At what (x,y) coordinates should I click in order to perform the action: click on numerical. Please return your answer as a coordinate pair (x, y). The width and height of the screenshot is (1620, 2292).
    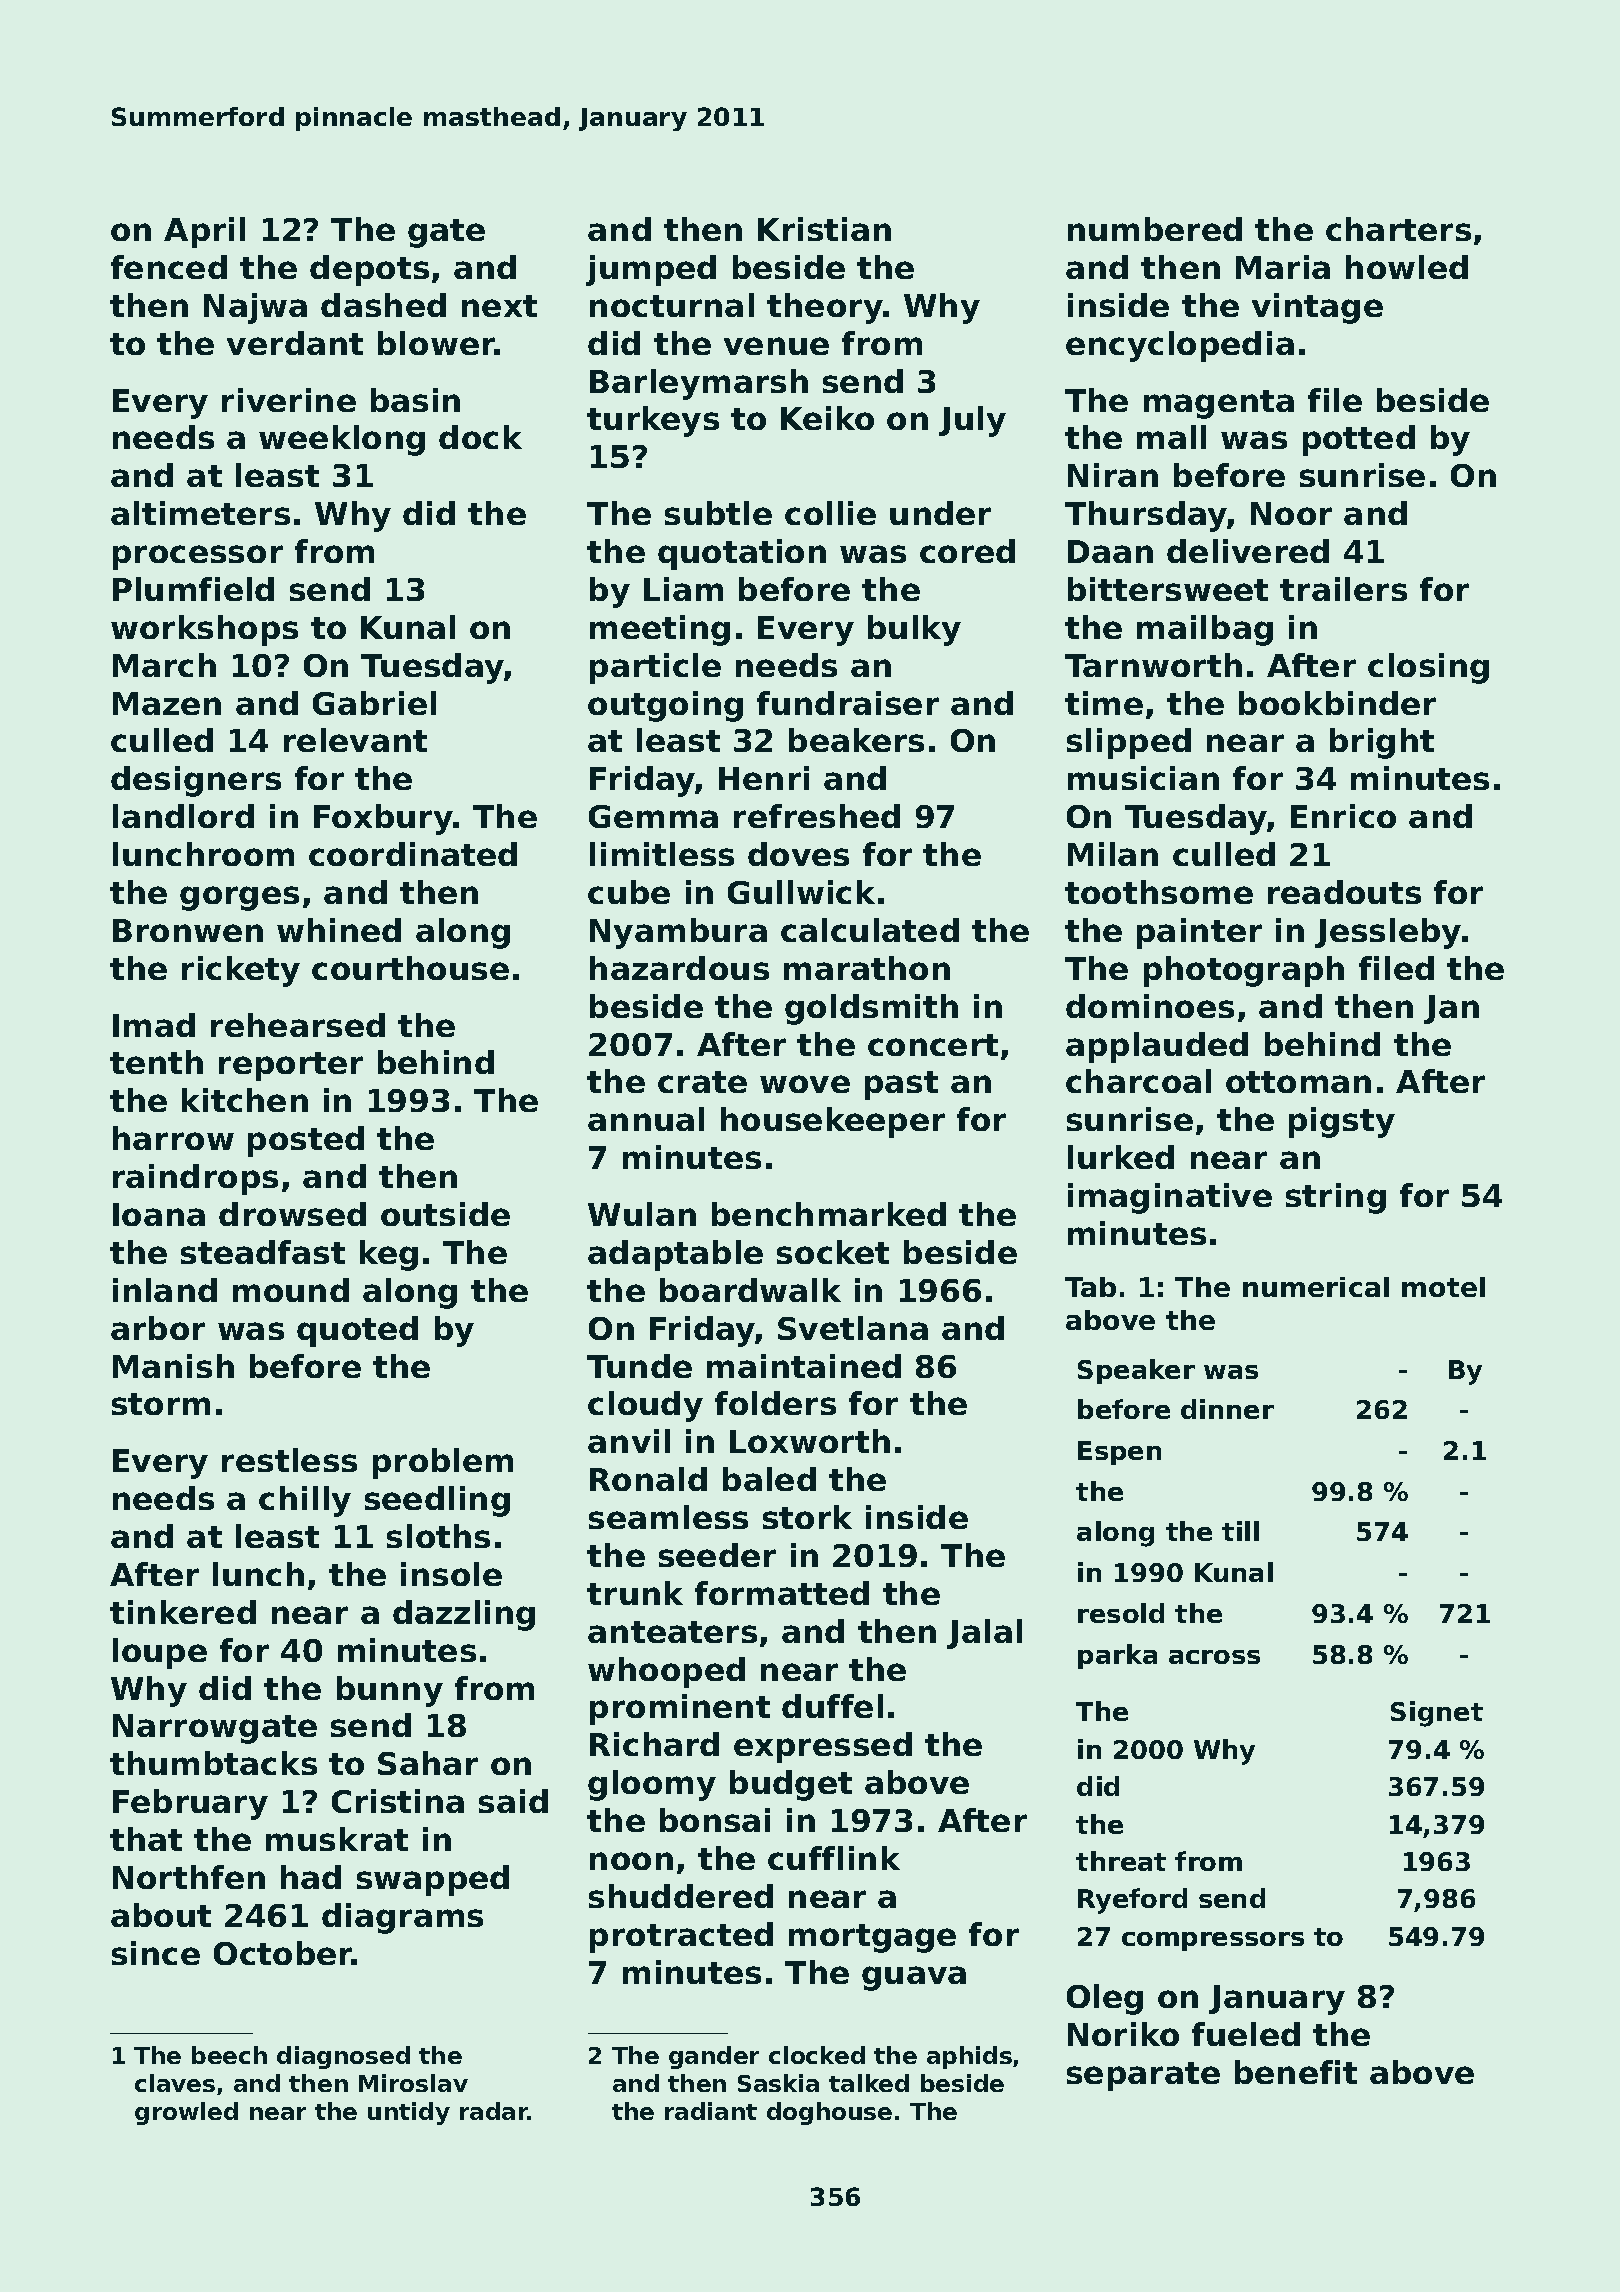
    Looking at the image, I should click on (1316, 1287).
